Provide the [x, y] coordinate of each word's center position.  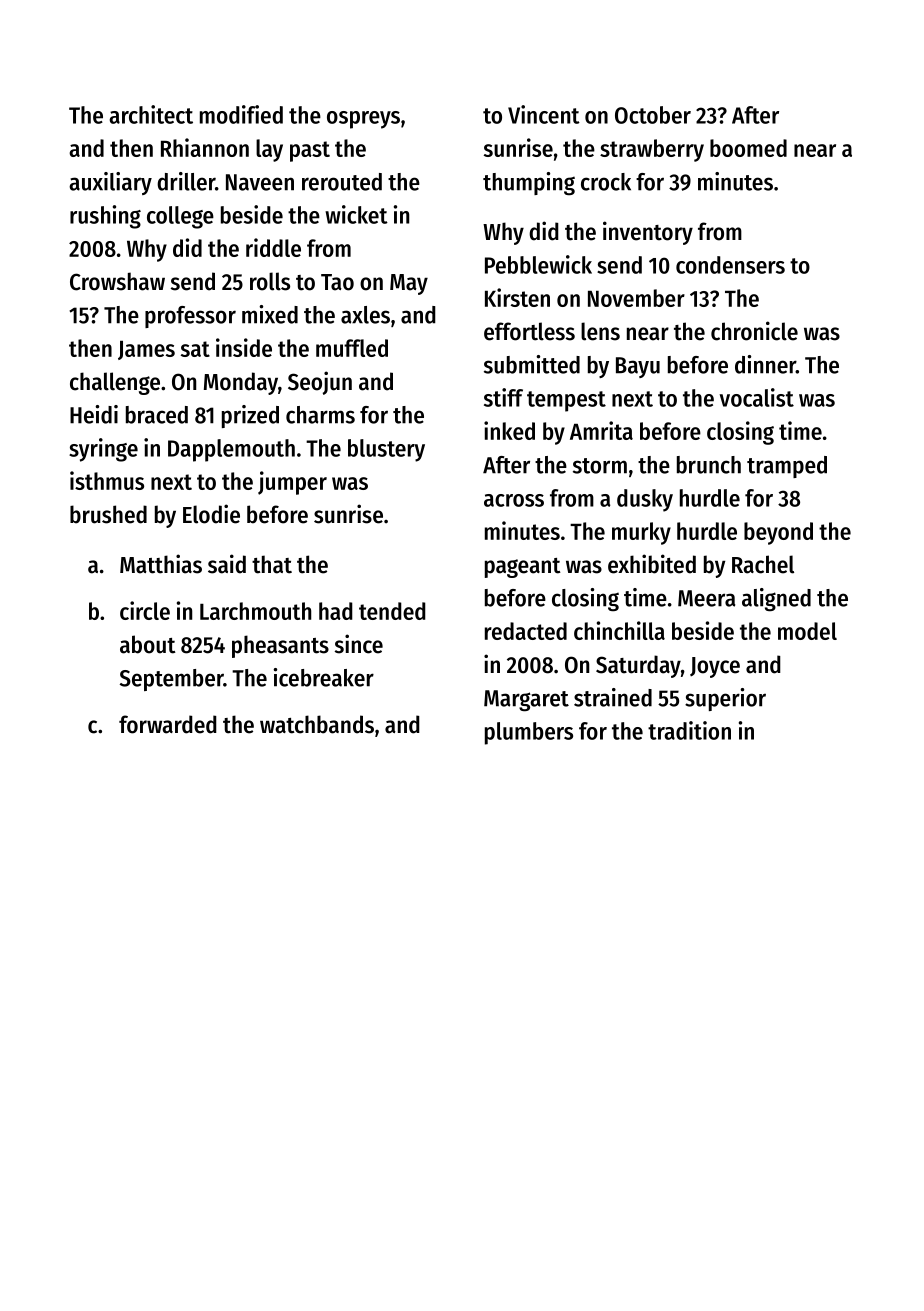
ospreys [363, 120]
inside [244, 347]
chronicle [754, 331]
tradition [689, 730]
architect [151, 114]
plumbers [529, 733]
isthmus [107, 480]
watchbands [317, 724]
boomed [748, 148]
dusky [645, 500]
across [514, 500]
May [409, 284]
